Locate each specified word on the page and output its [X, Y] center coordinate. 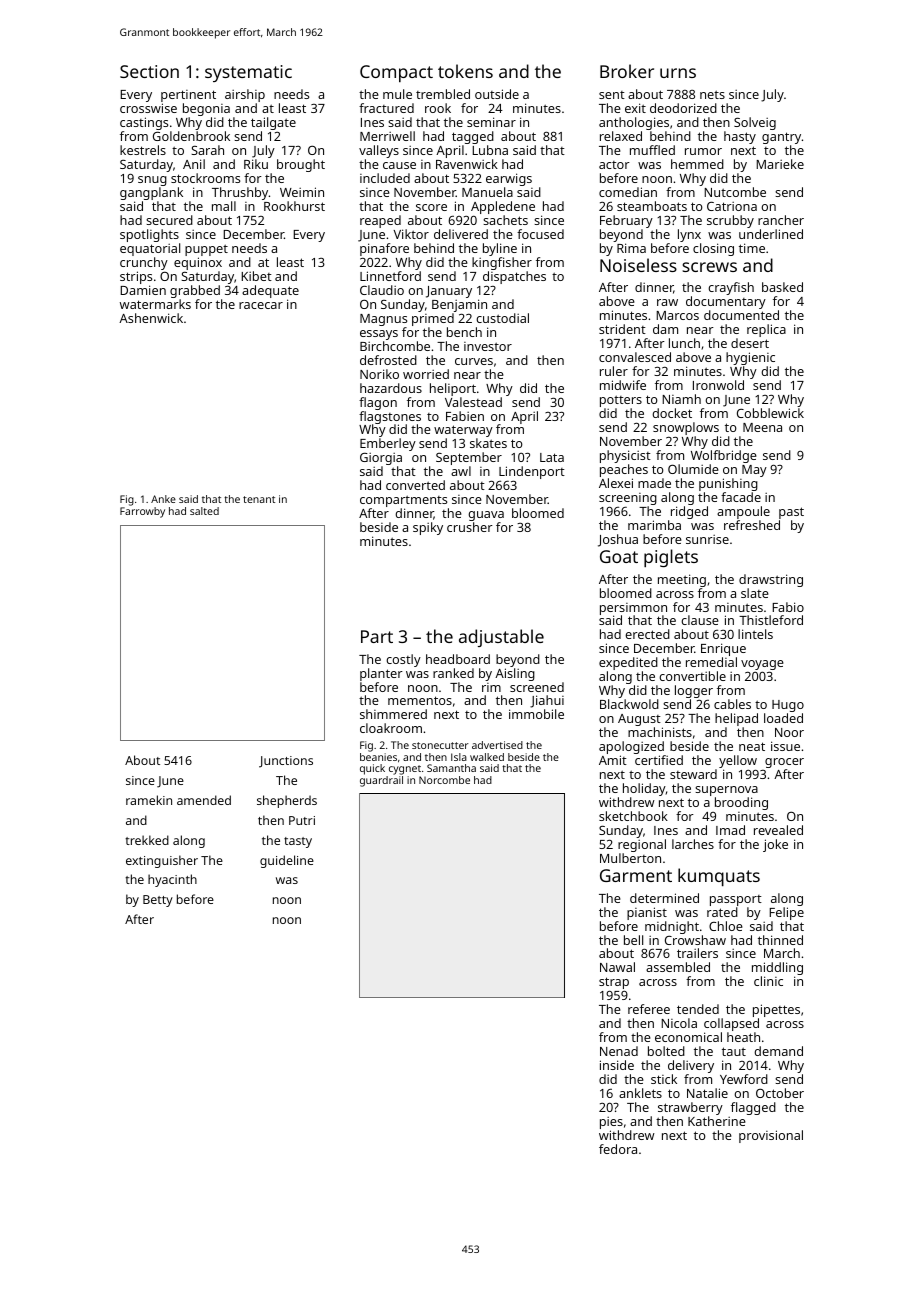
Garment [636, 875]
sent [612, 95]
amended [204, 800]
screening [628, 499]
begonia [206, 109]
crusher [470, 527]
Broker [627, 71]
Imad [730, 830]
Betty [158, 901]
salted [204, 511]
